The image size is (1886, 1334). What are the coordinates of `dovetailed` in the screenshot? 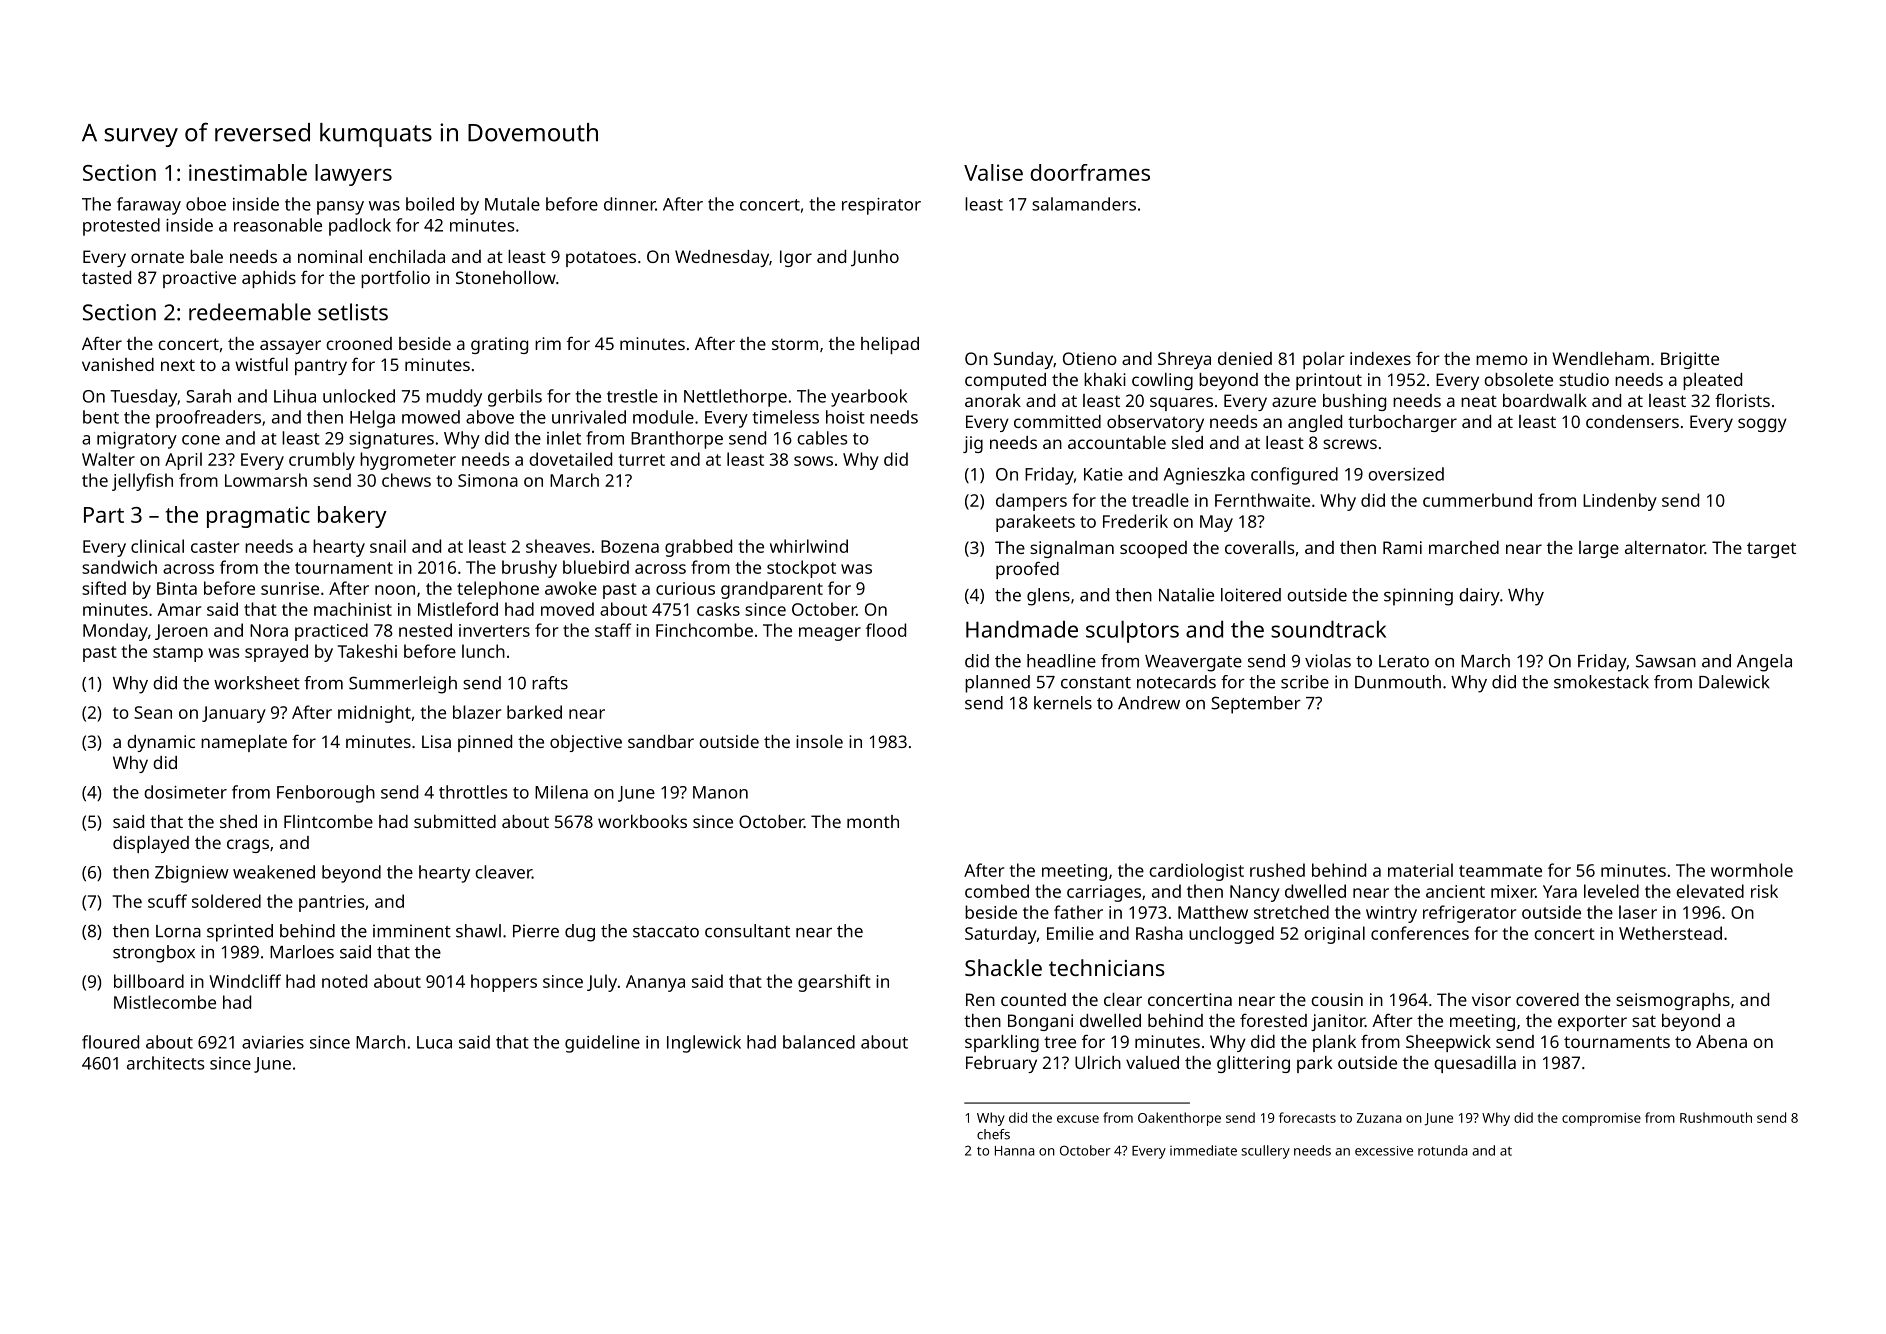 It's located at (570, 459).
